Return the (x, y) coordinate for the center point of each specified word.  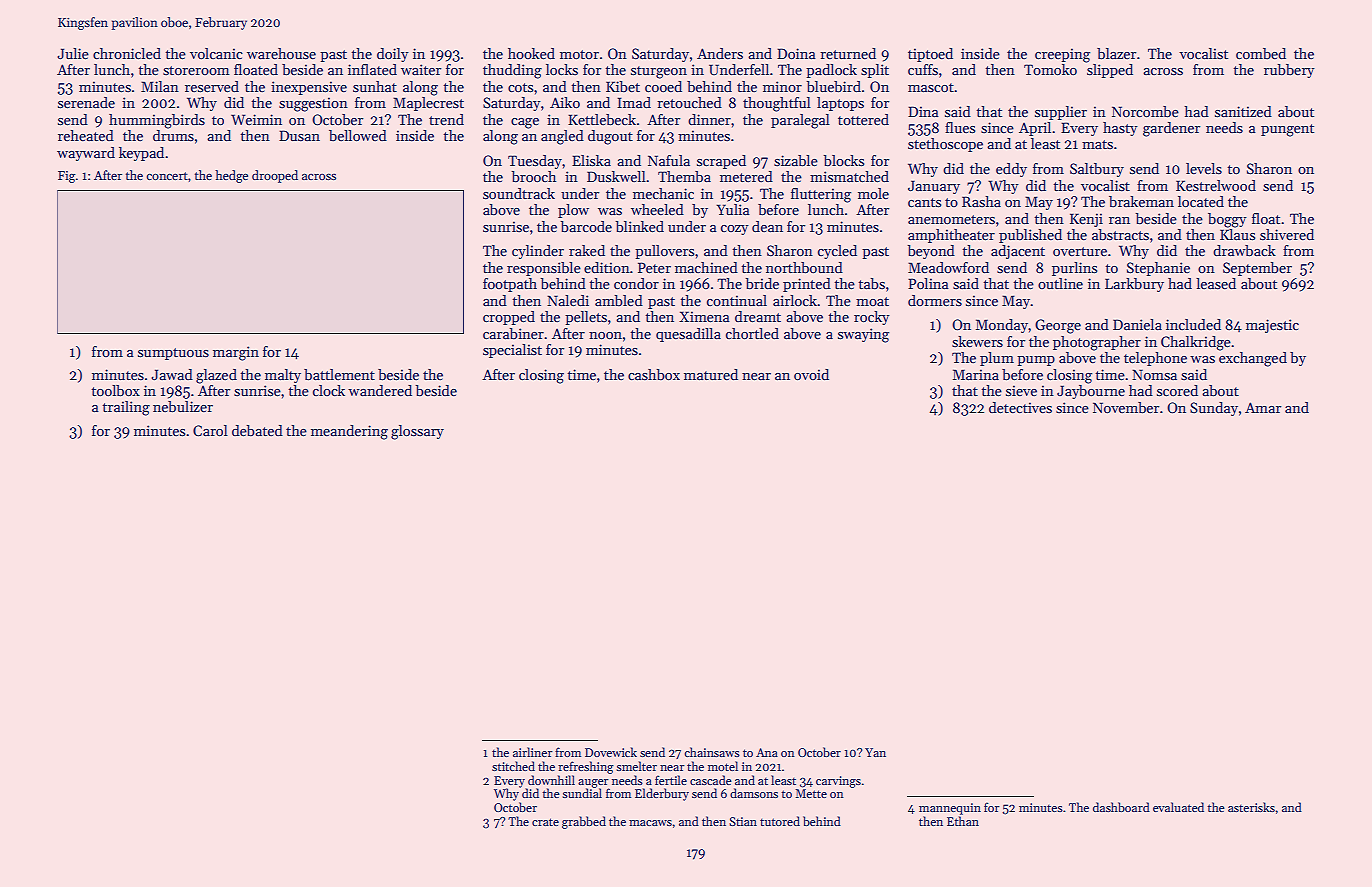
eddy (1011, 170)
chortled (752, 333)
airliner (533, 752)
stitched (513, 766)
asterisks (1251, 807)
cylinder (538, 252)
